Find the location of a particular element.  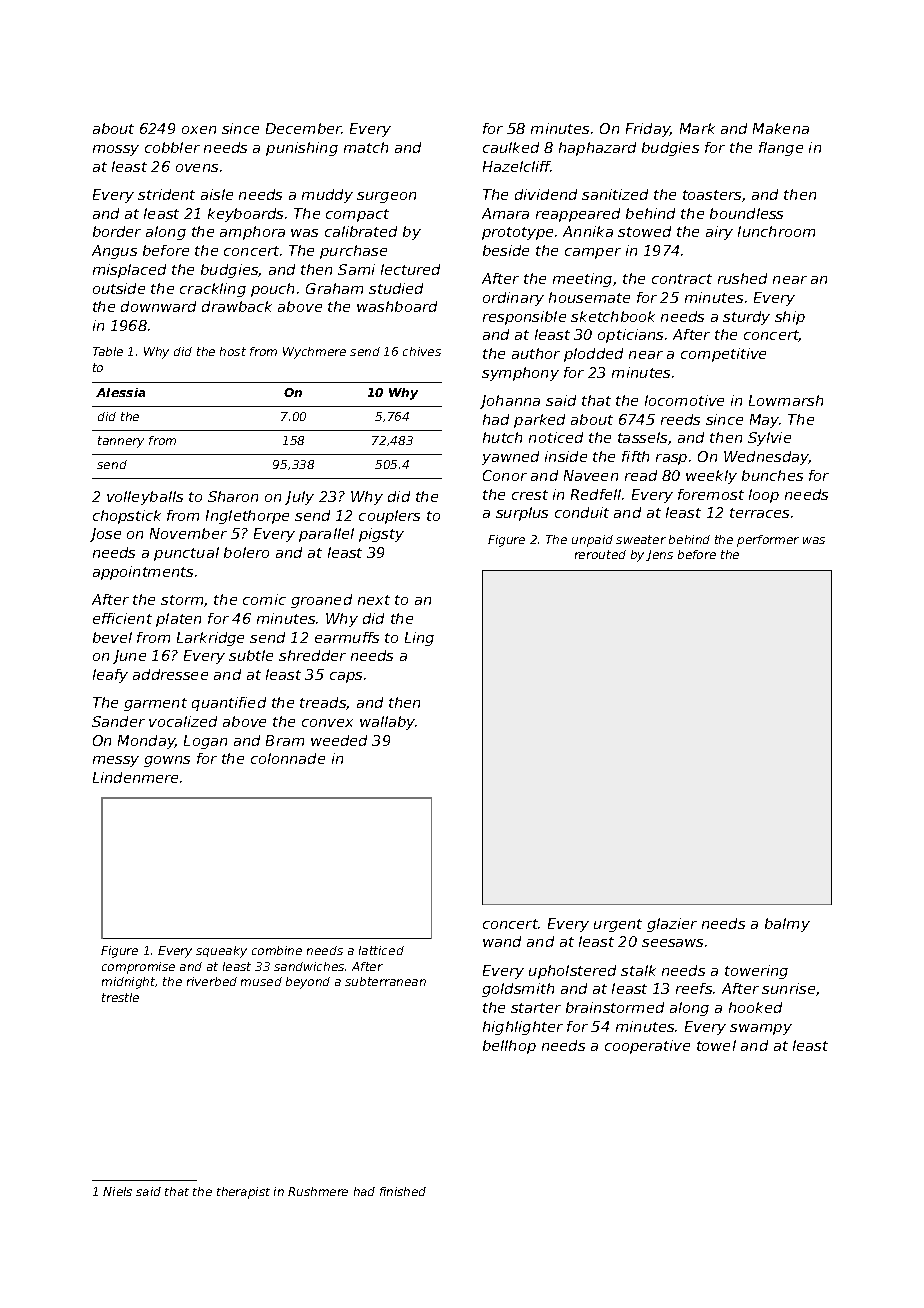

couplers is located at coordinates (389, 517).
